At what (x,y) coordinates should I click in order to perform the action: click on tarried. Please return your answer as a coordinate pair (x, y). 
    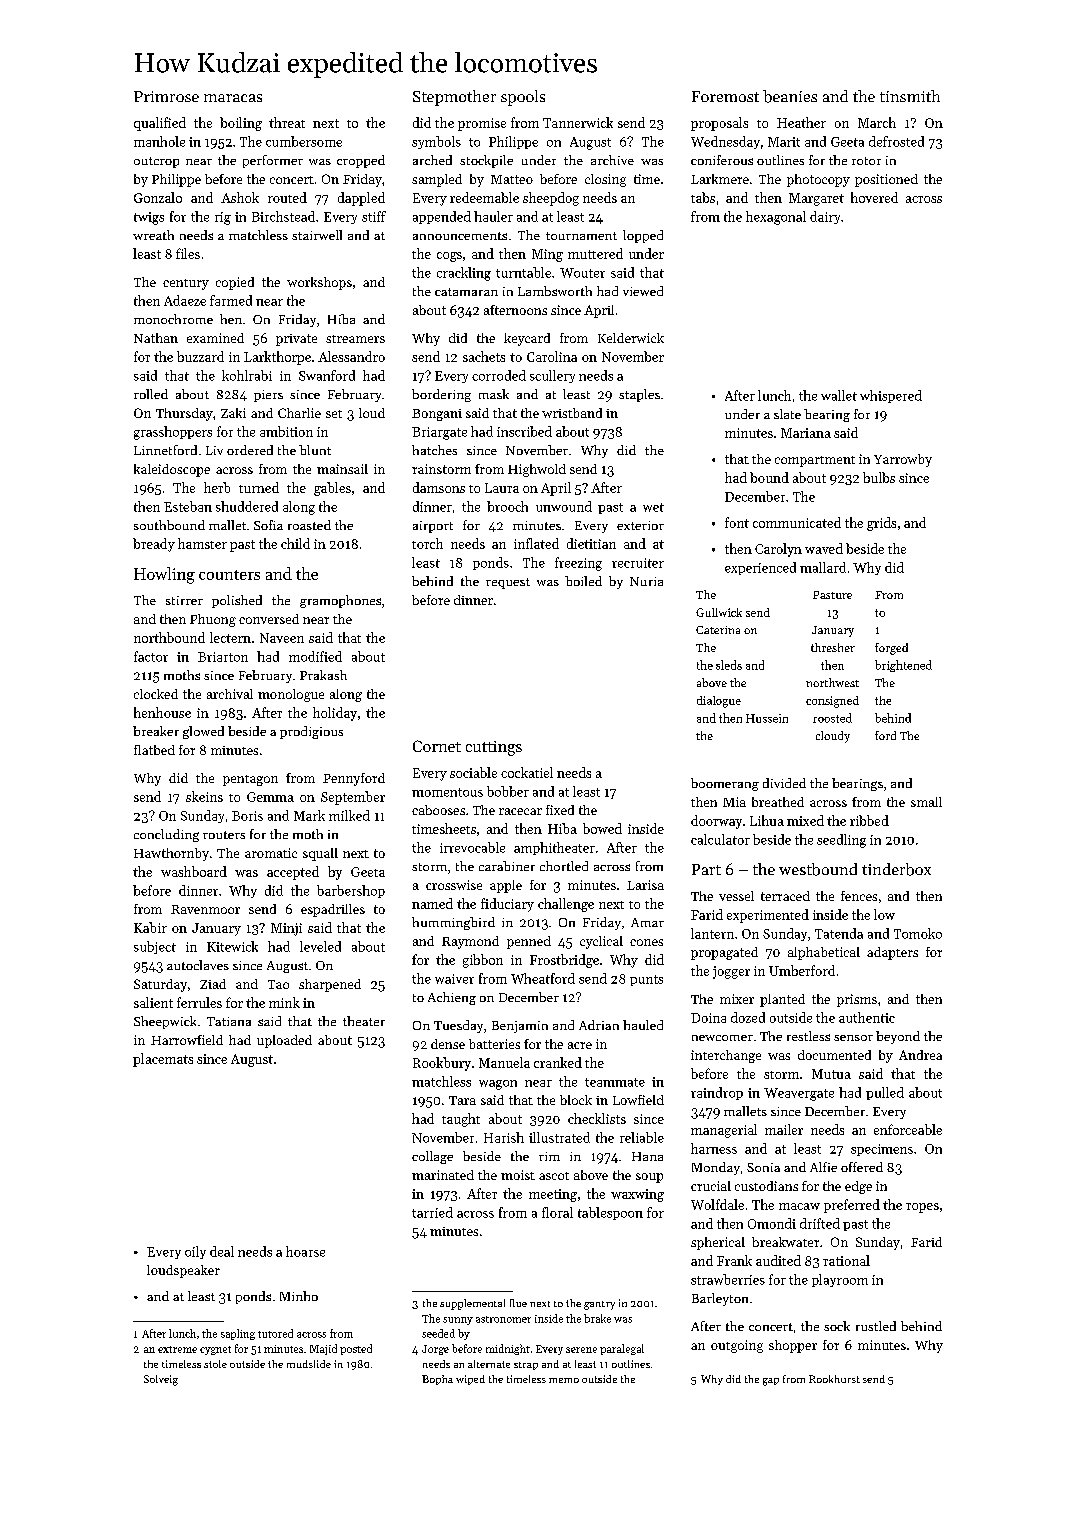
    Looking at the image, I should click on (432, 1212).
